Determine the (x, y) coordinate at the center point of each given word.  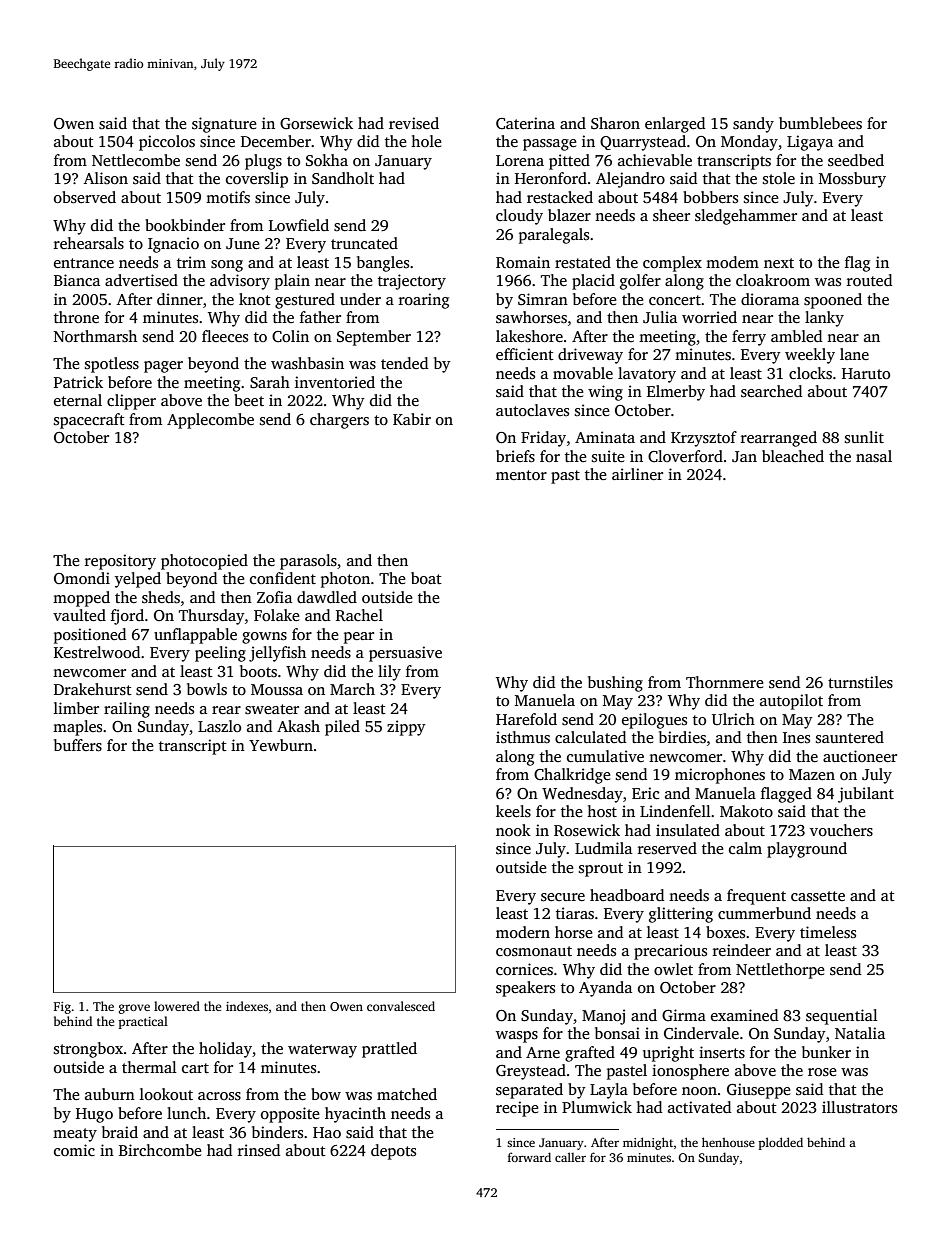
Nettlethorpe (780, 971)
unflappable (195, 636)
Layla (609, 1091)
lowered (177, 1006)
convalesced (401, 1006)
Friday (543, 439)
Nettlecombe (136, 160)
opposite (290, 1115)
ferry (749, 338)
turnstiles (860, 682)
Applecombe (210, 421)
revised (414, 123)
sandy (753, 125)
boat (426, 578)
